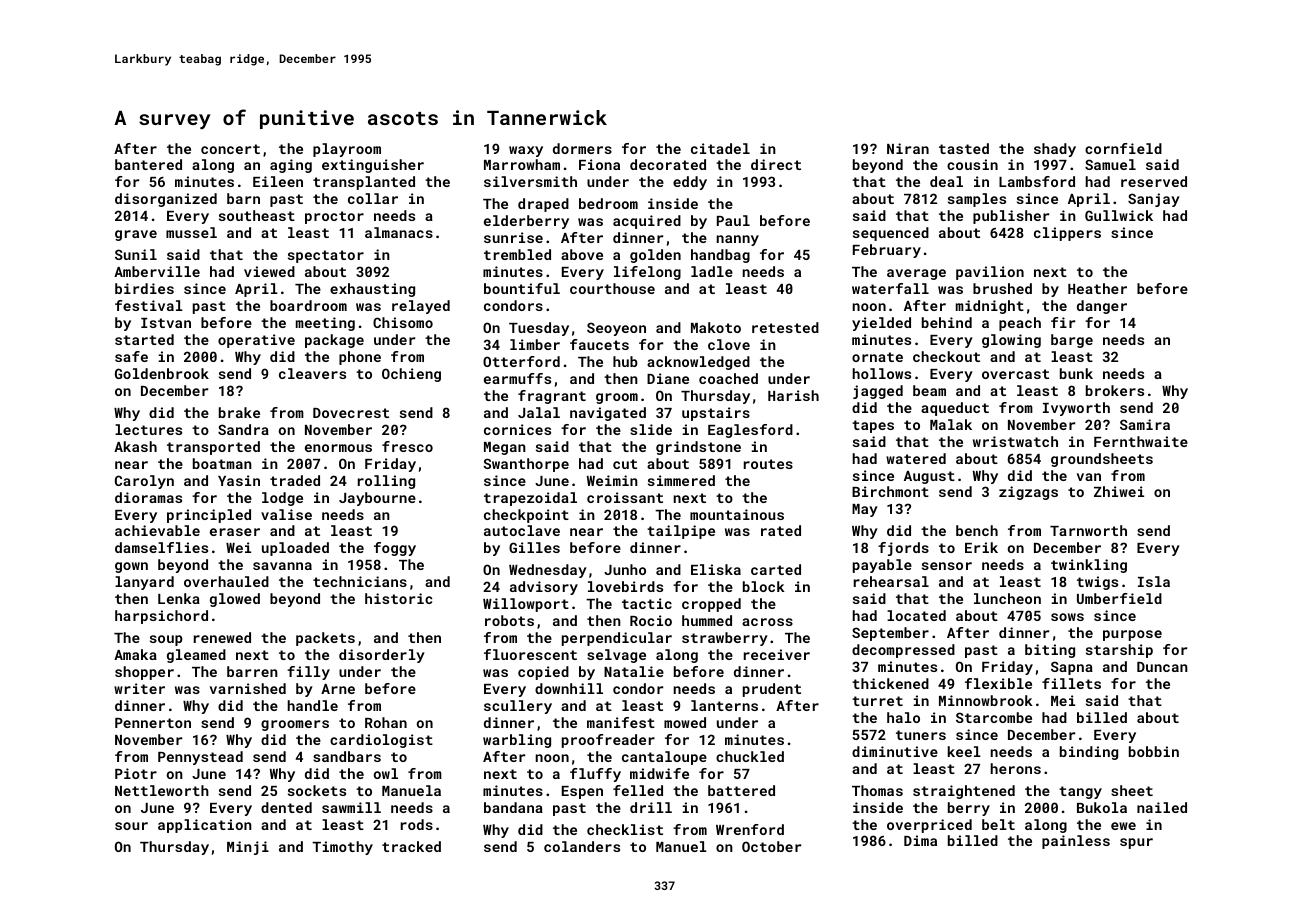 The image size is (1308, 924). What do you see at coordinates (1055, 150) in the document?
I see `shady` at bounding box center [1055, 150].
